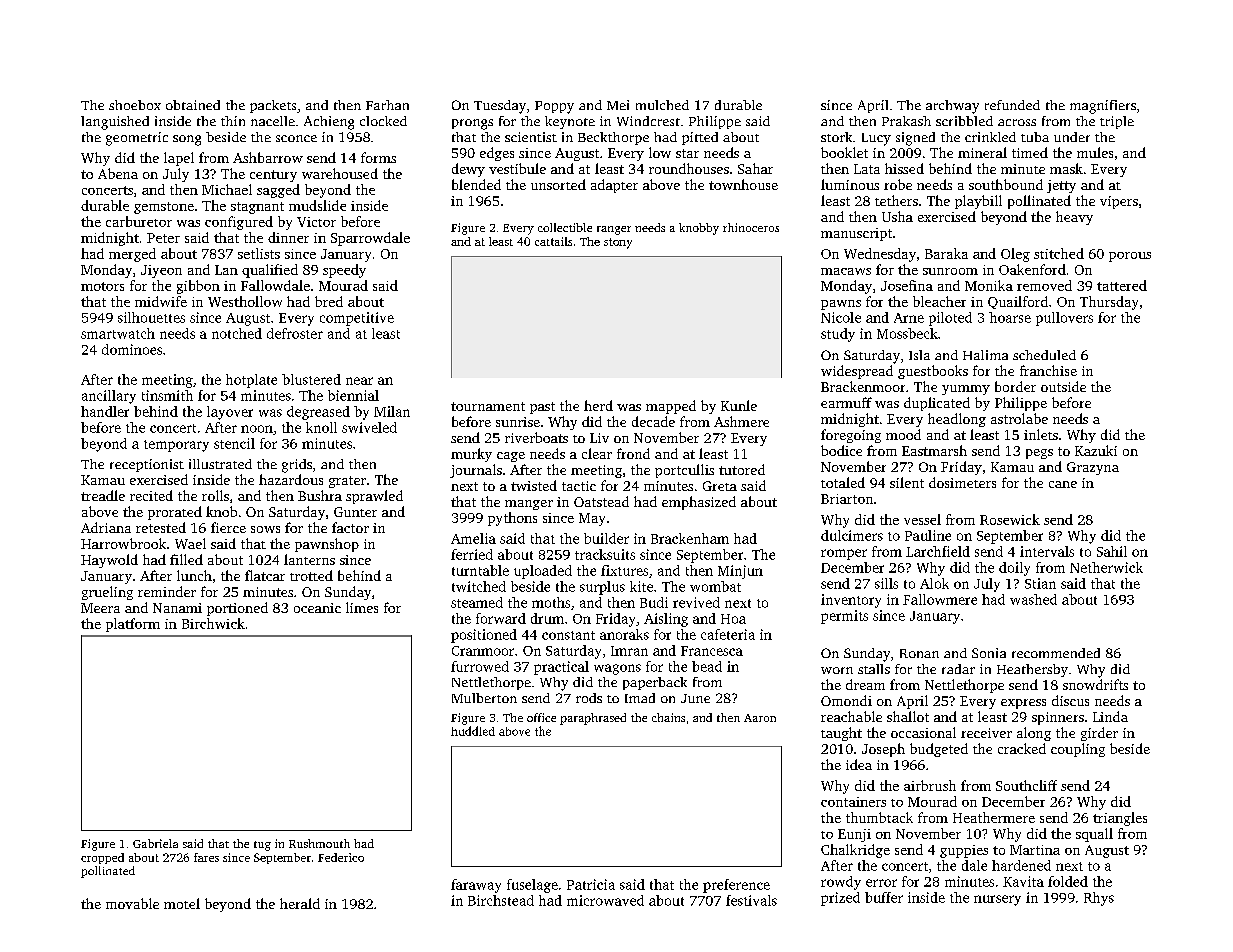  I want to click on microwaved, so click(605, 900).
